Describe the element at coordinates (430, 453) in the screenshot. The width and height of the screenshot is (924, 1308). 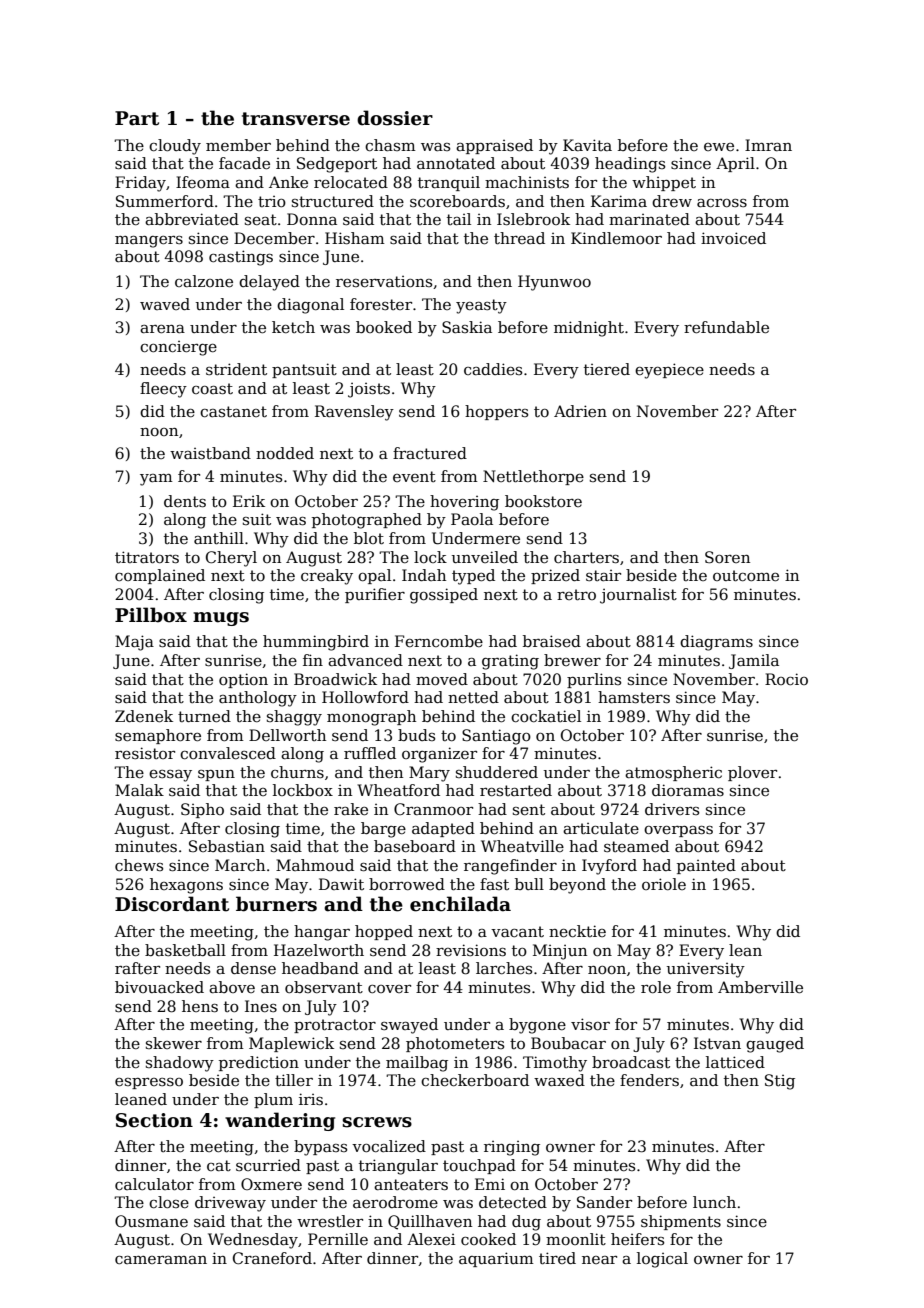
I see `fractured` at that location.
